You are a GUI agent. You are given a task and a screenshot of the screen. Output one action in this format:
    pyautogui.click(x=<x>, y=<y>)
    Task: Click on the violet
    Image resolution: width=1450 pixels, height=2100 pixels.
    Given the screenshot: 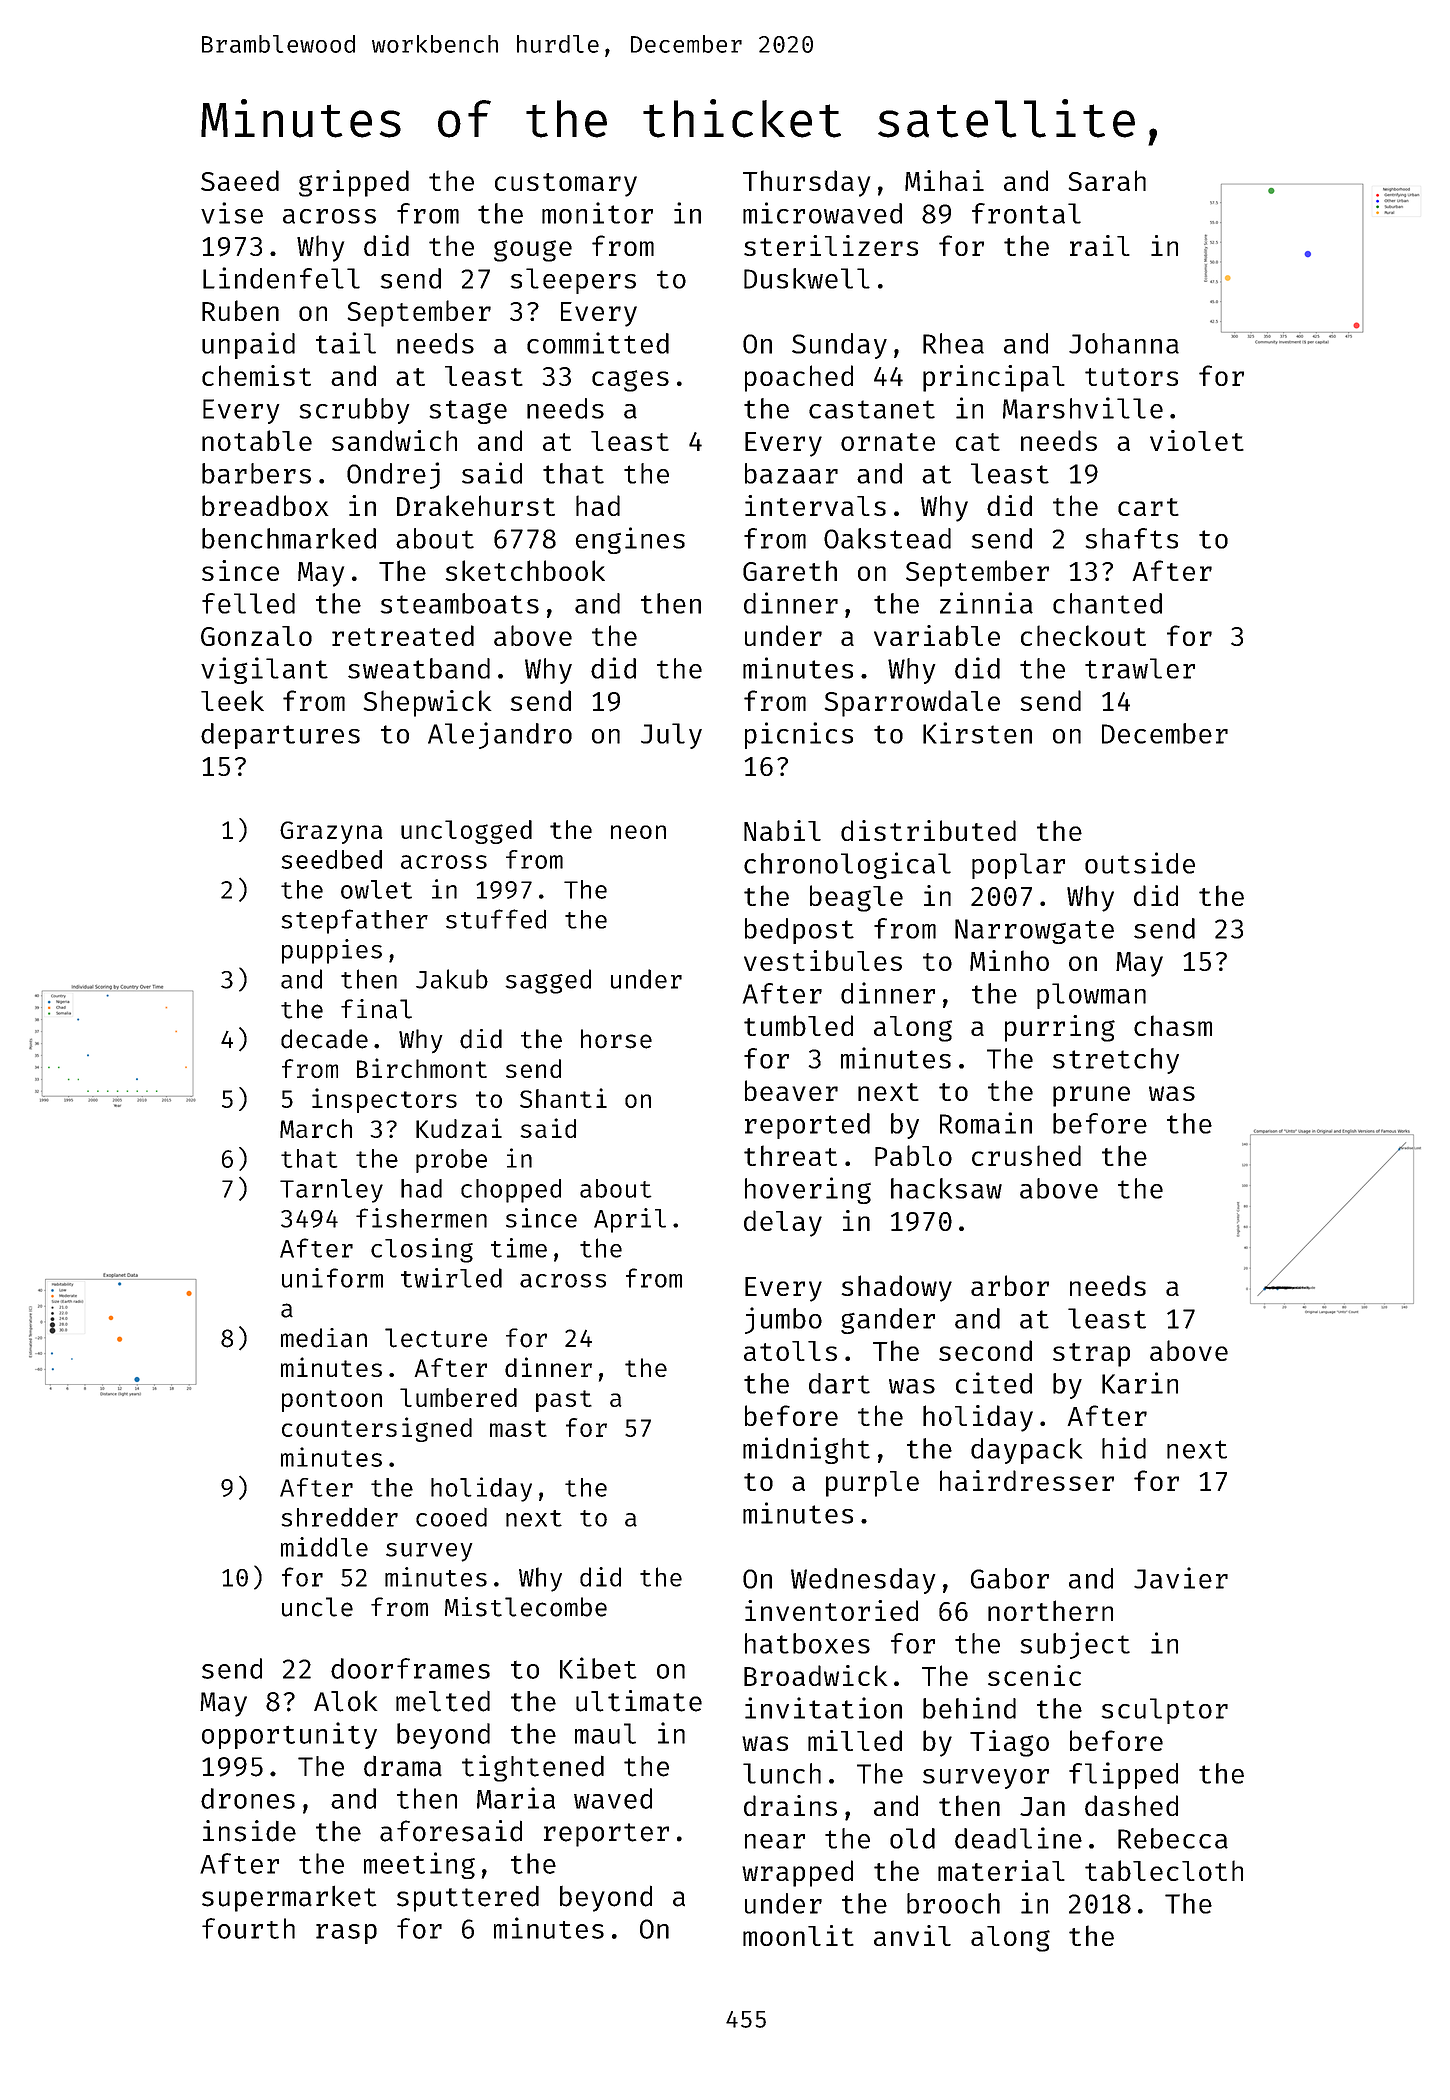 What is the action you would take?
    pyautogui.click(x=1197, y=440)
